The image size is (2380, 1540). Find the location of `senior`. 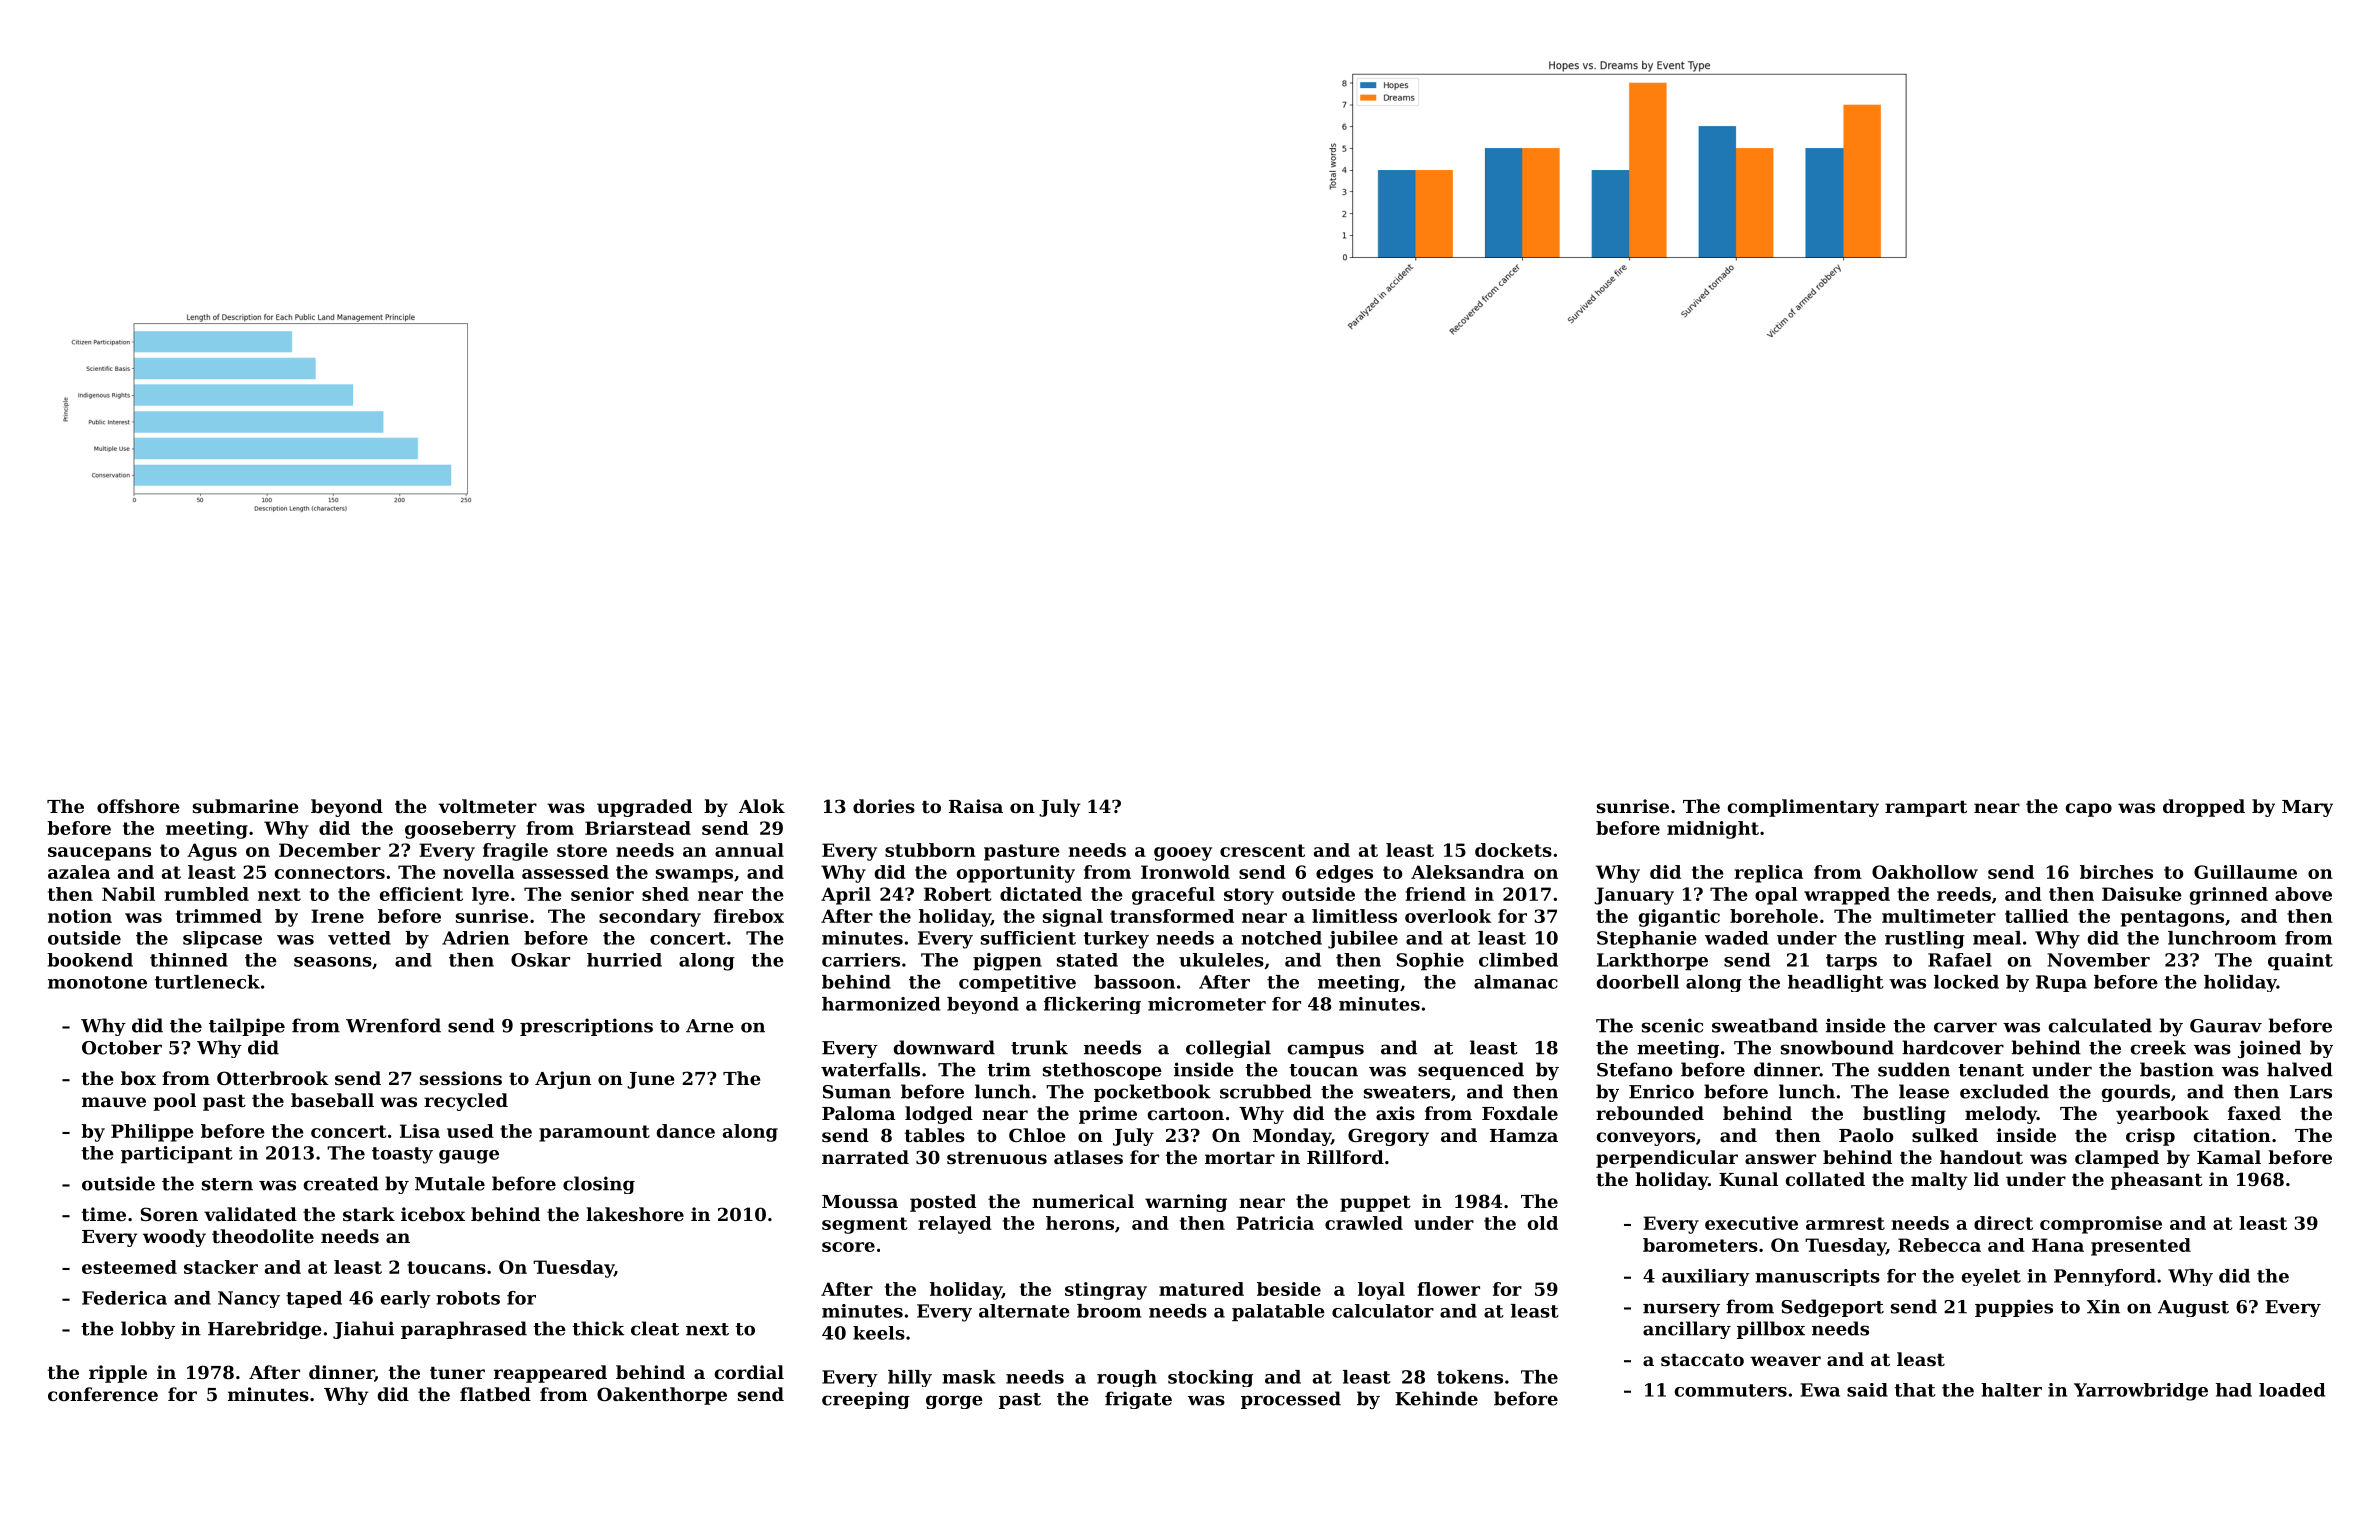

senior is located at coordinates (602, 894).
